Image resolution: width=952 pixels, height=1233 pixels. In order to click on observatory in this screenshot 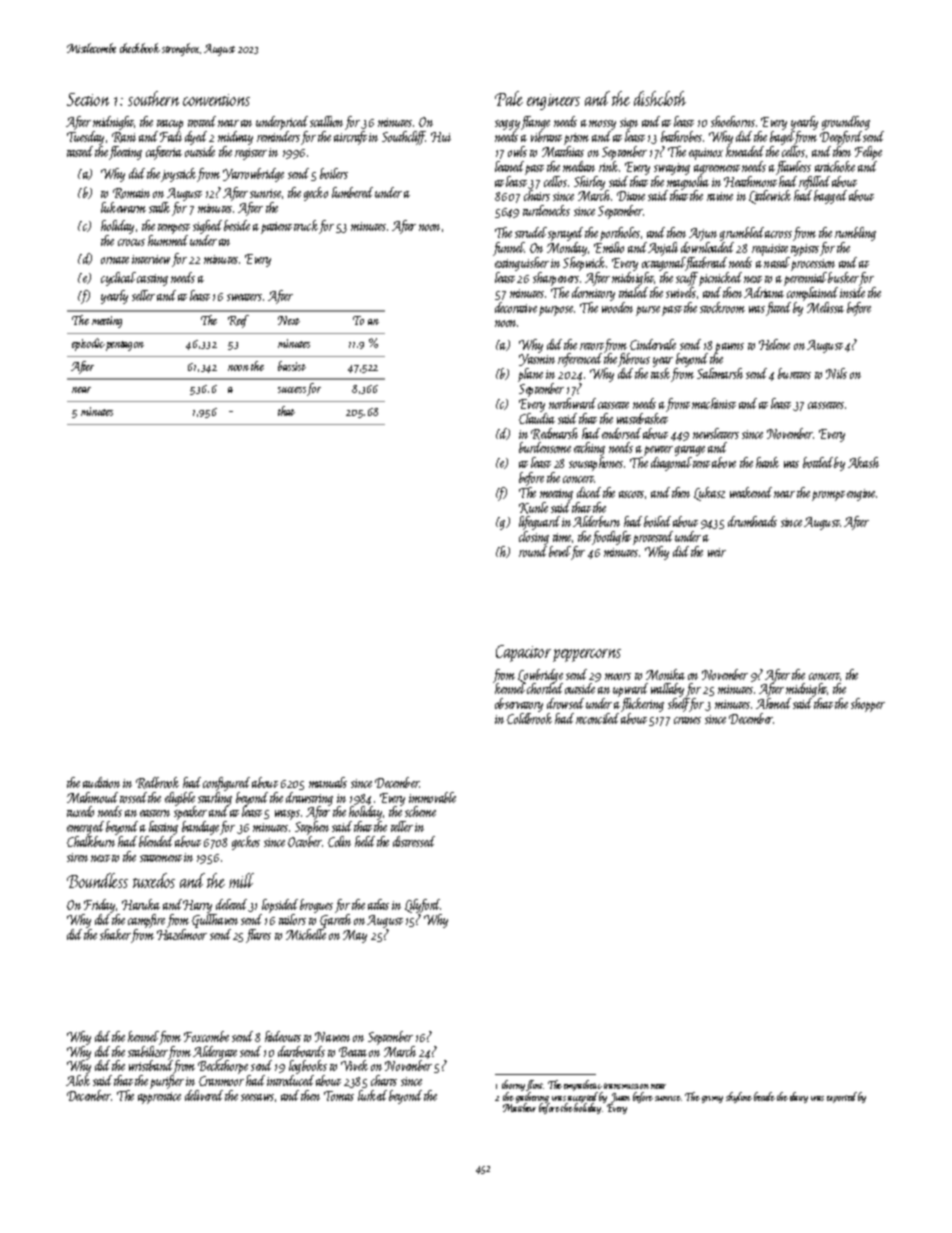, I will do `click(519, 705)`.
